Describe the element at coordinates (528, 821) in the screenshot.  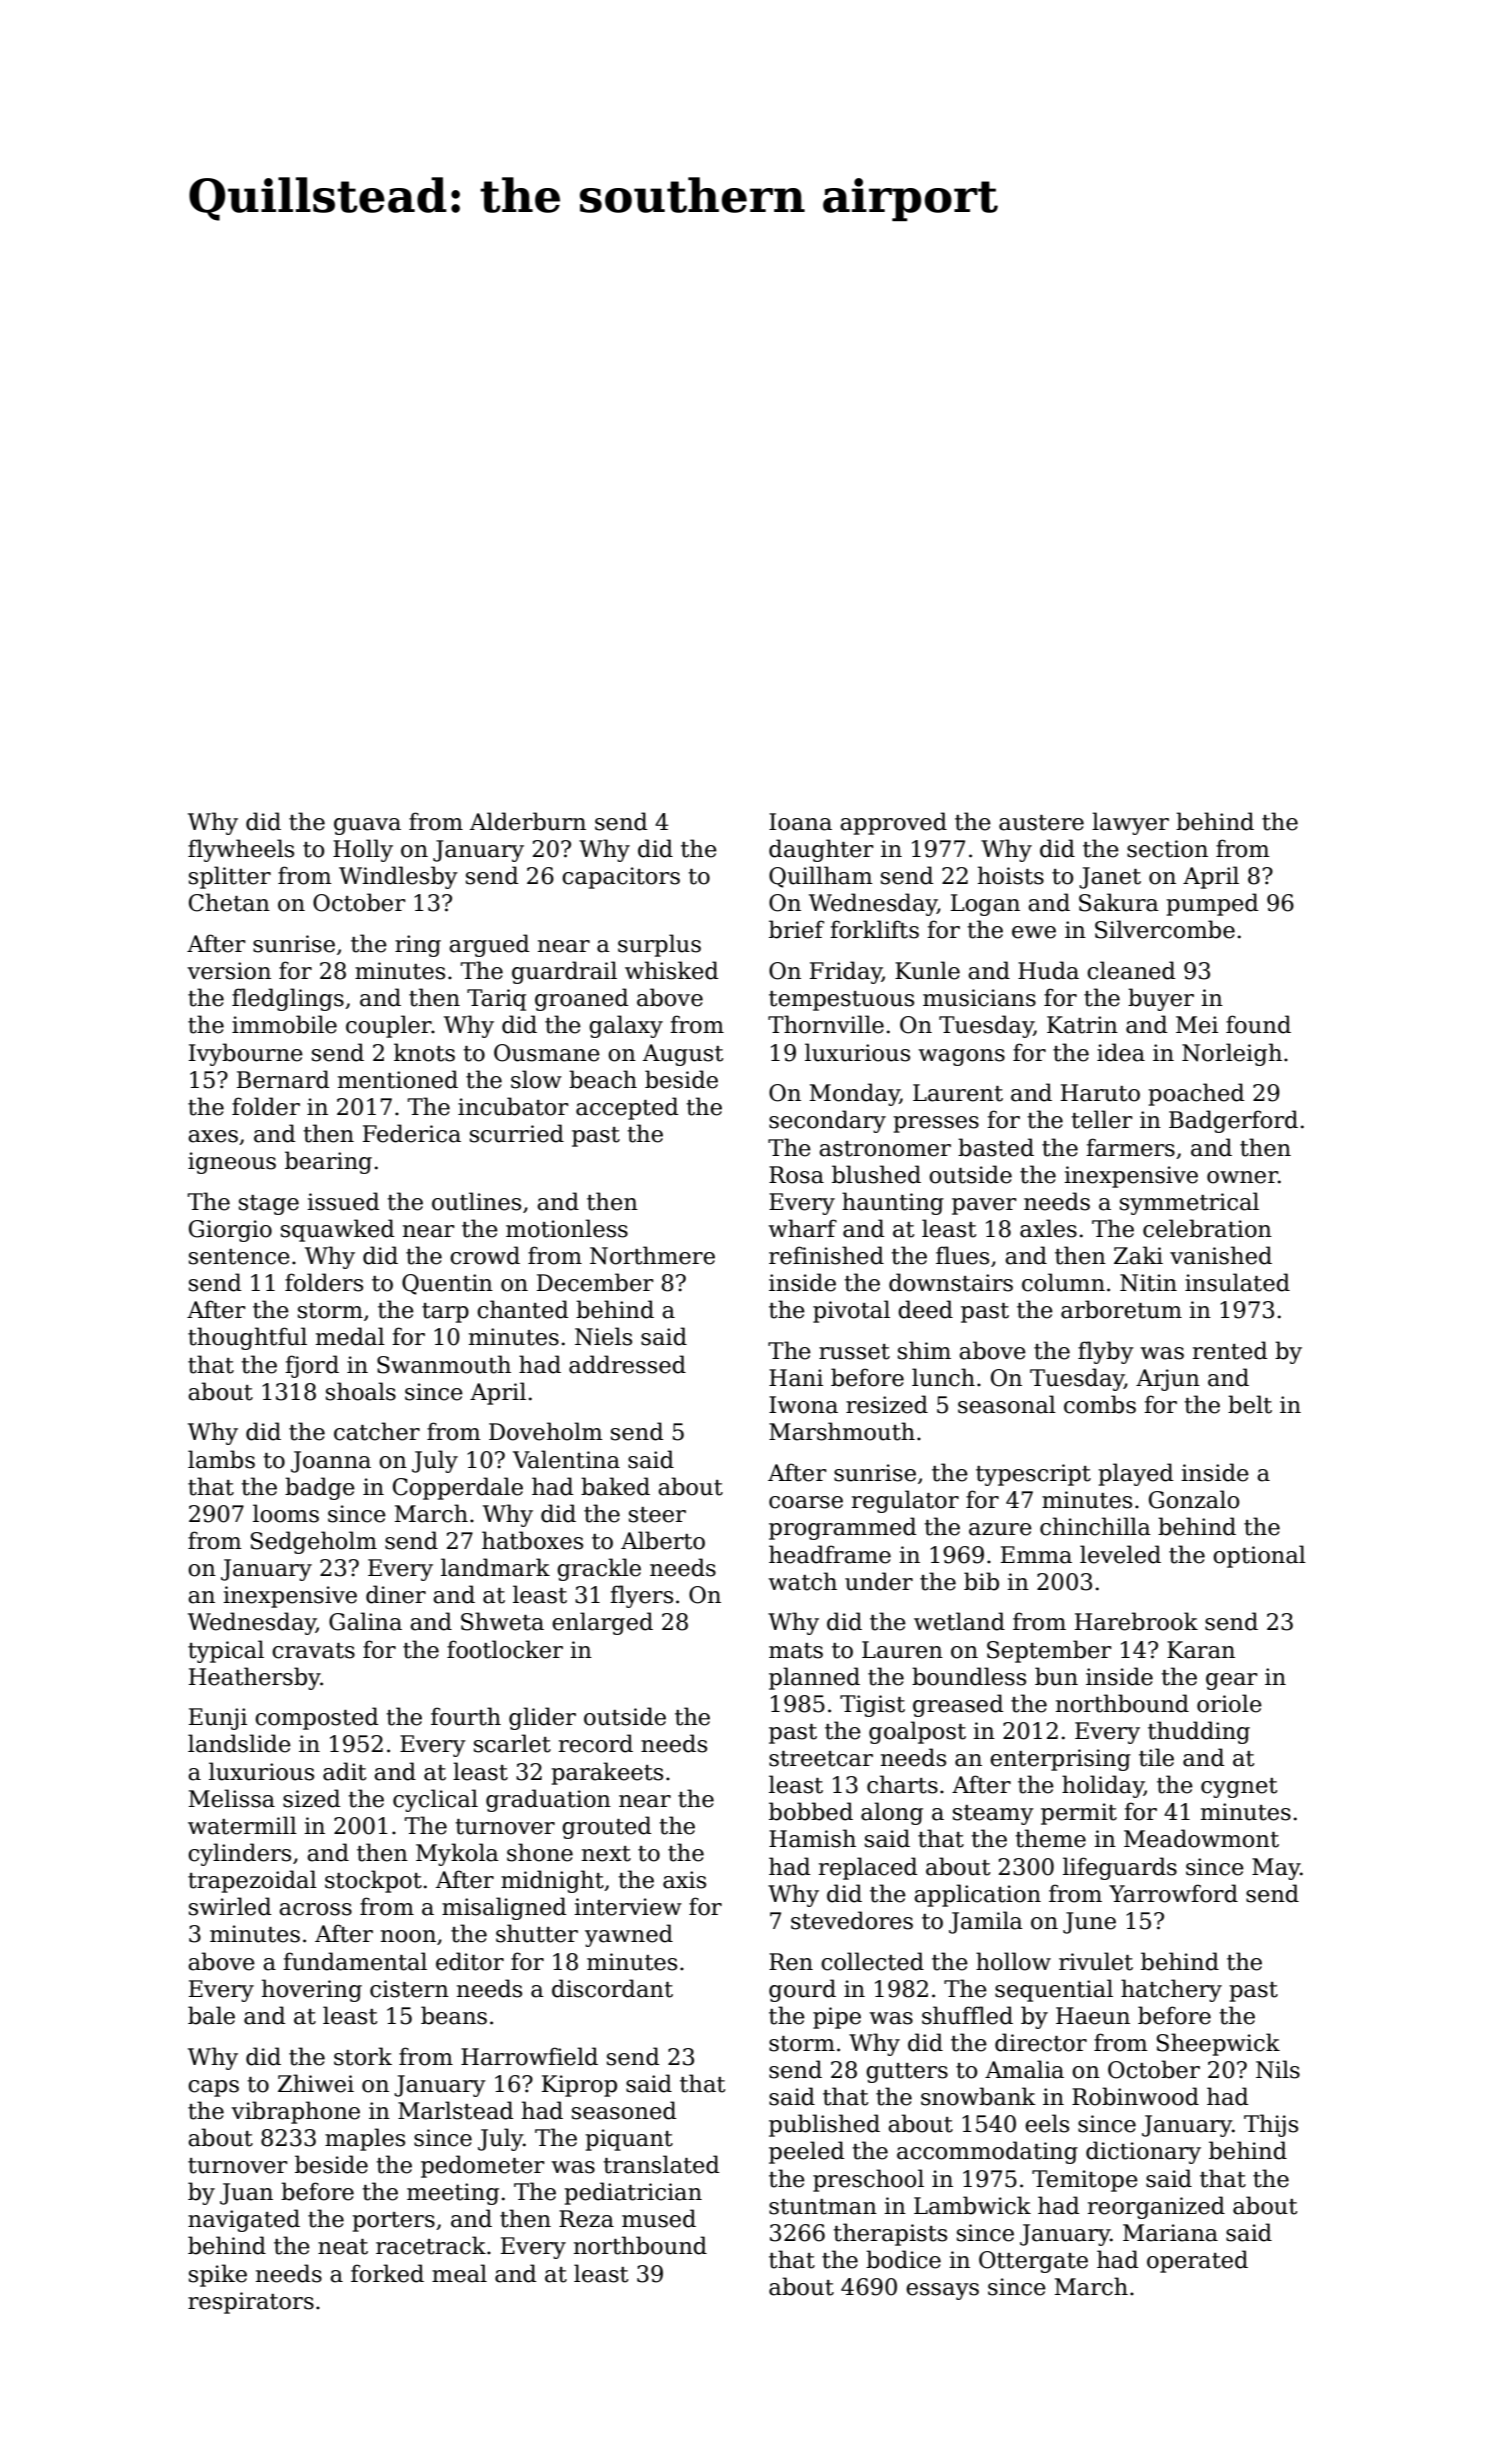
I see `Alderburn` at that location.
